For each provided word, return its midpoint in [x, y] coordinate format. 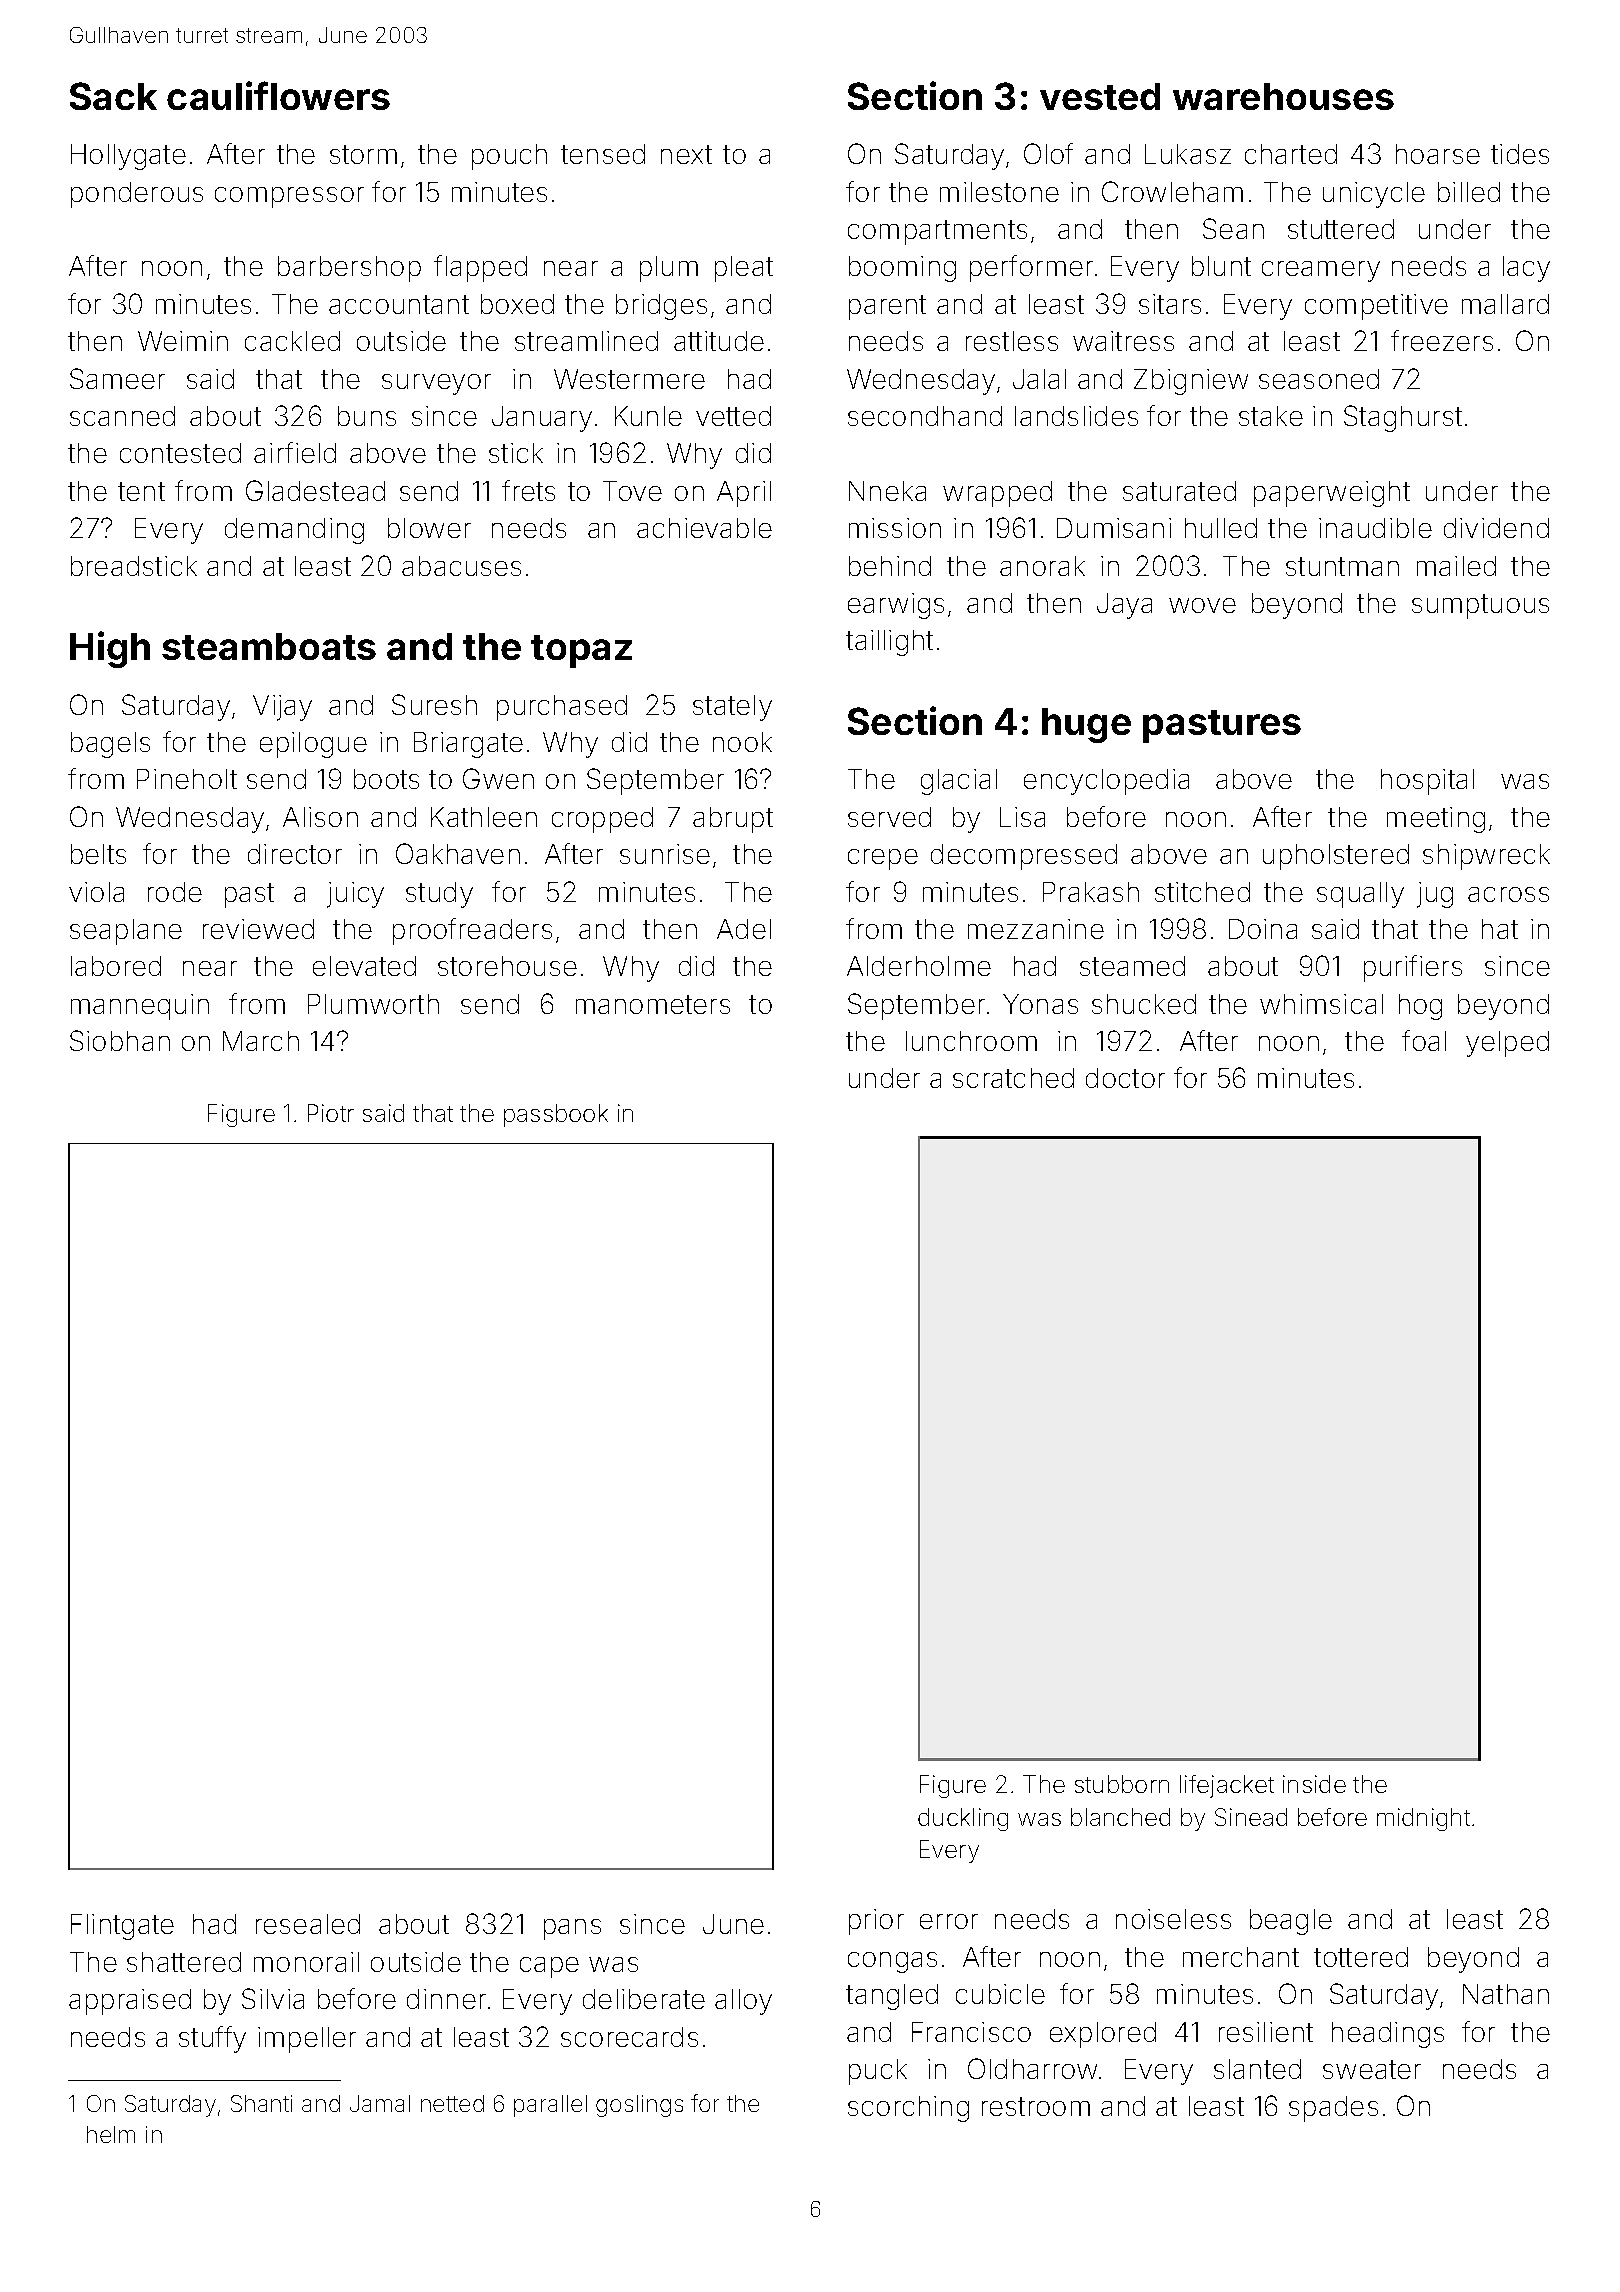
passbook [556, 1115]
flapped [480, 268]
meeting [1436, 820]
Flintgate [122, 1927]
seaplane [126, 932]
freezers [1442, 340]
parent [887, 307]
